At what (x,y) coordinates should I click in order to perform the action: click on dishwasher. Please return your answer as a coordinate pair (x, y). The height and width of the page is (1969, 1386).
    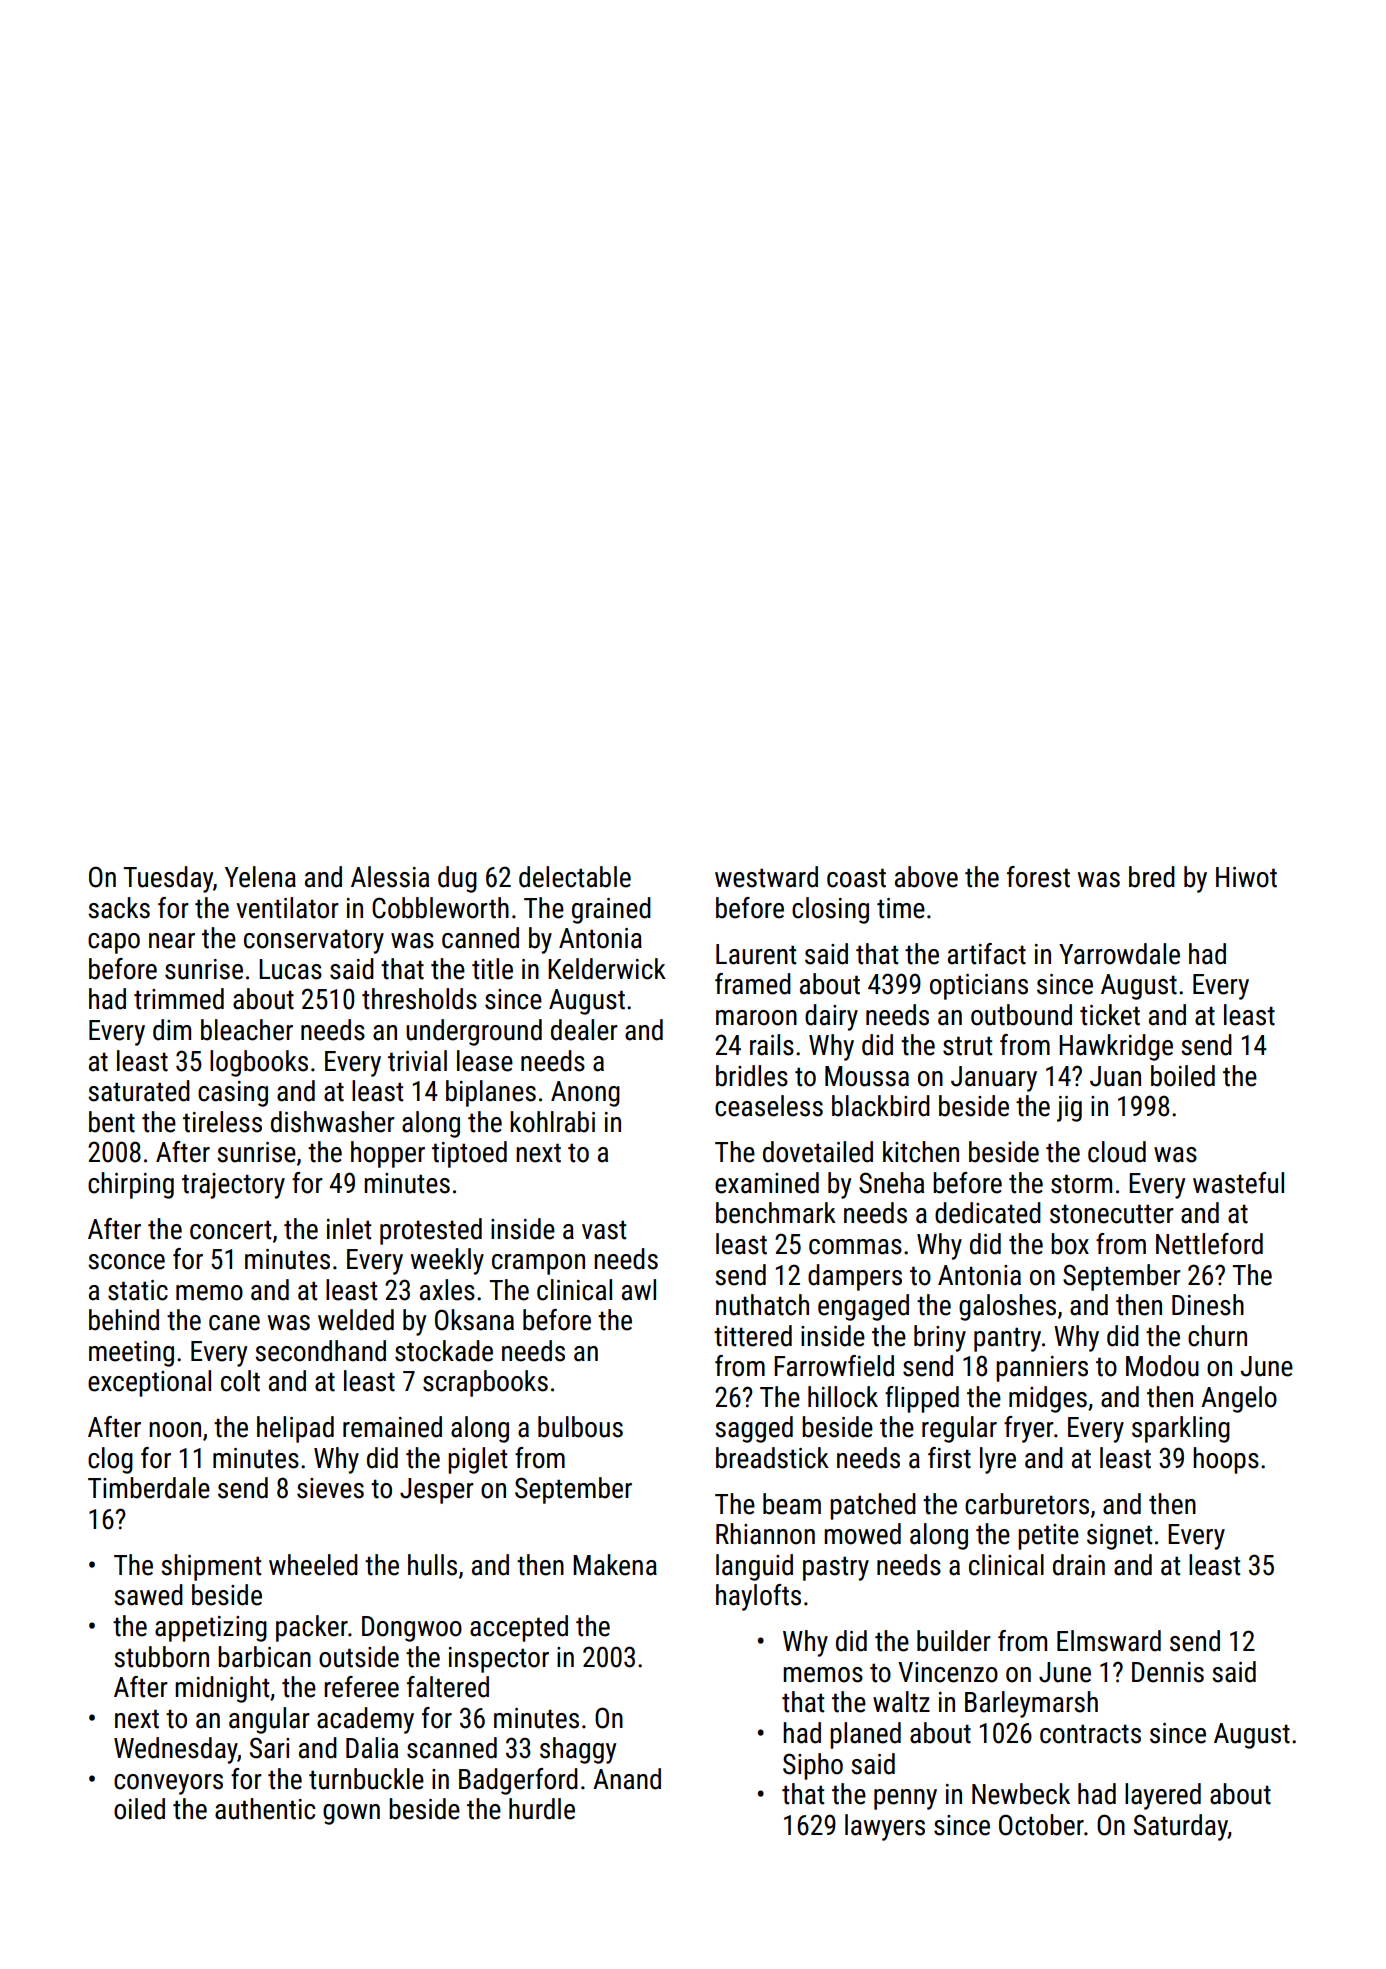
    Looking at the image, I should click on (333, 1122).
